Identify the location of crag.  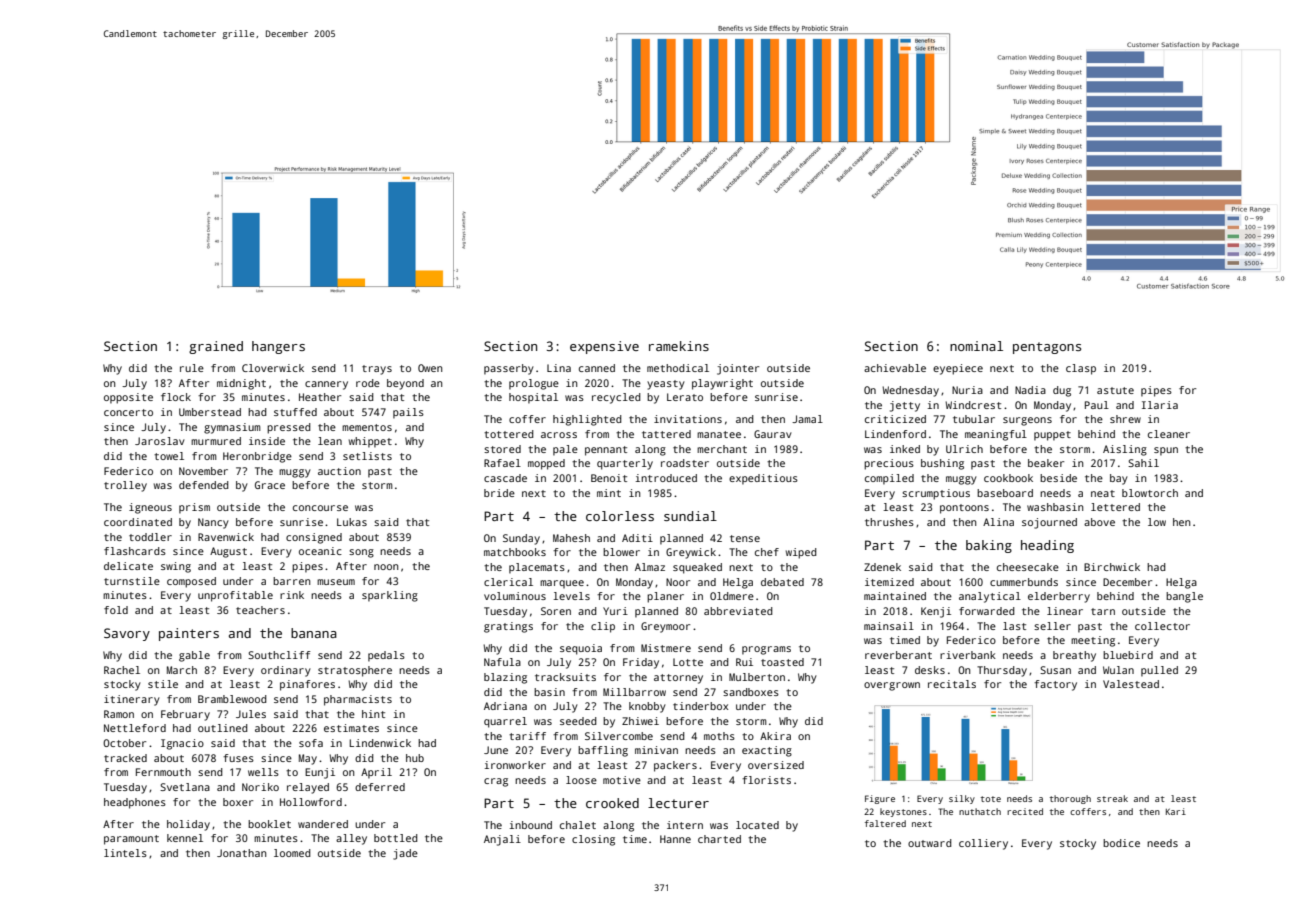
(496, 782).
